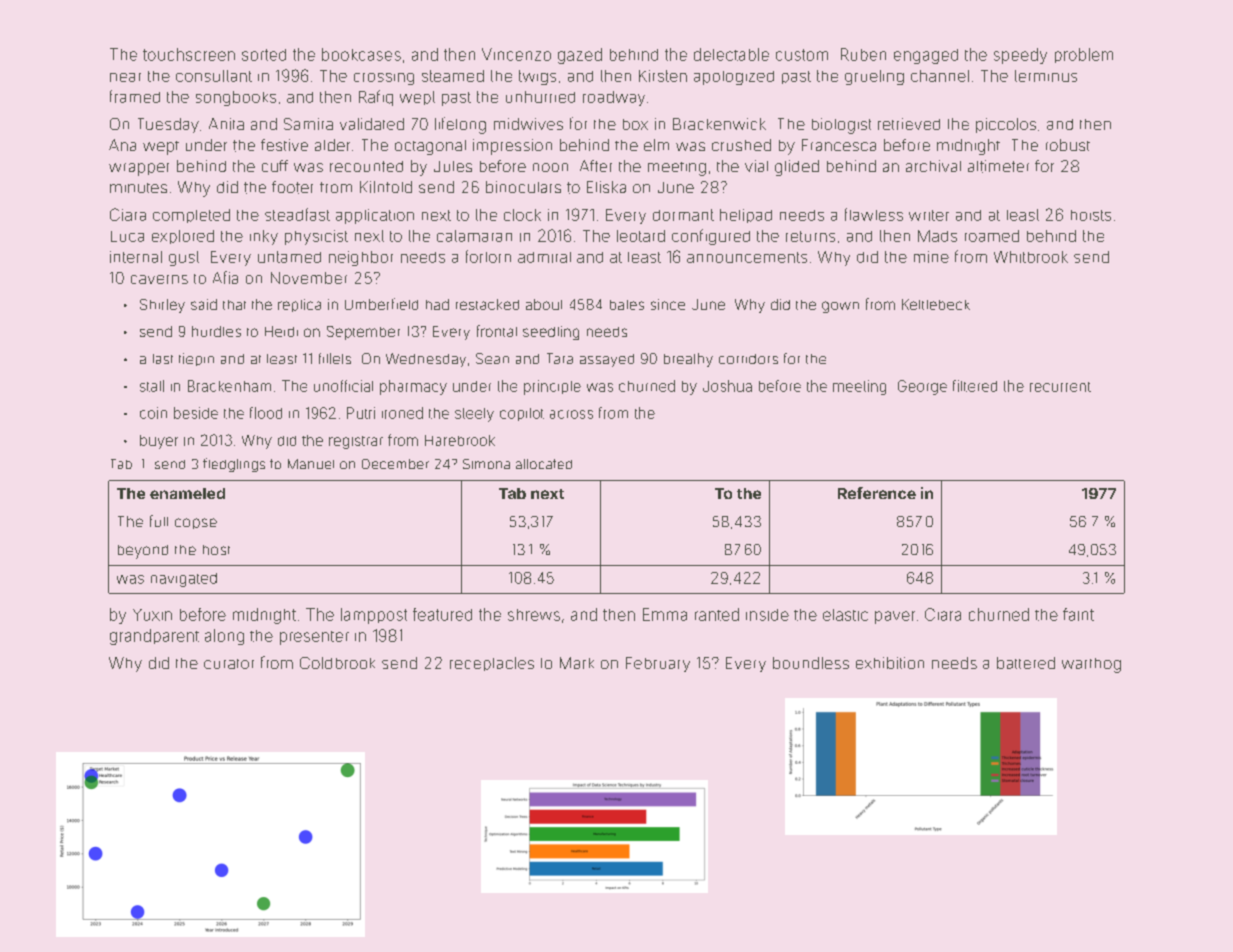 The height and width of the page is (952, 1233). Describe the element at coordinates (731, 54) in the page. I see `delectable` at that location.
